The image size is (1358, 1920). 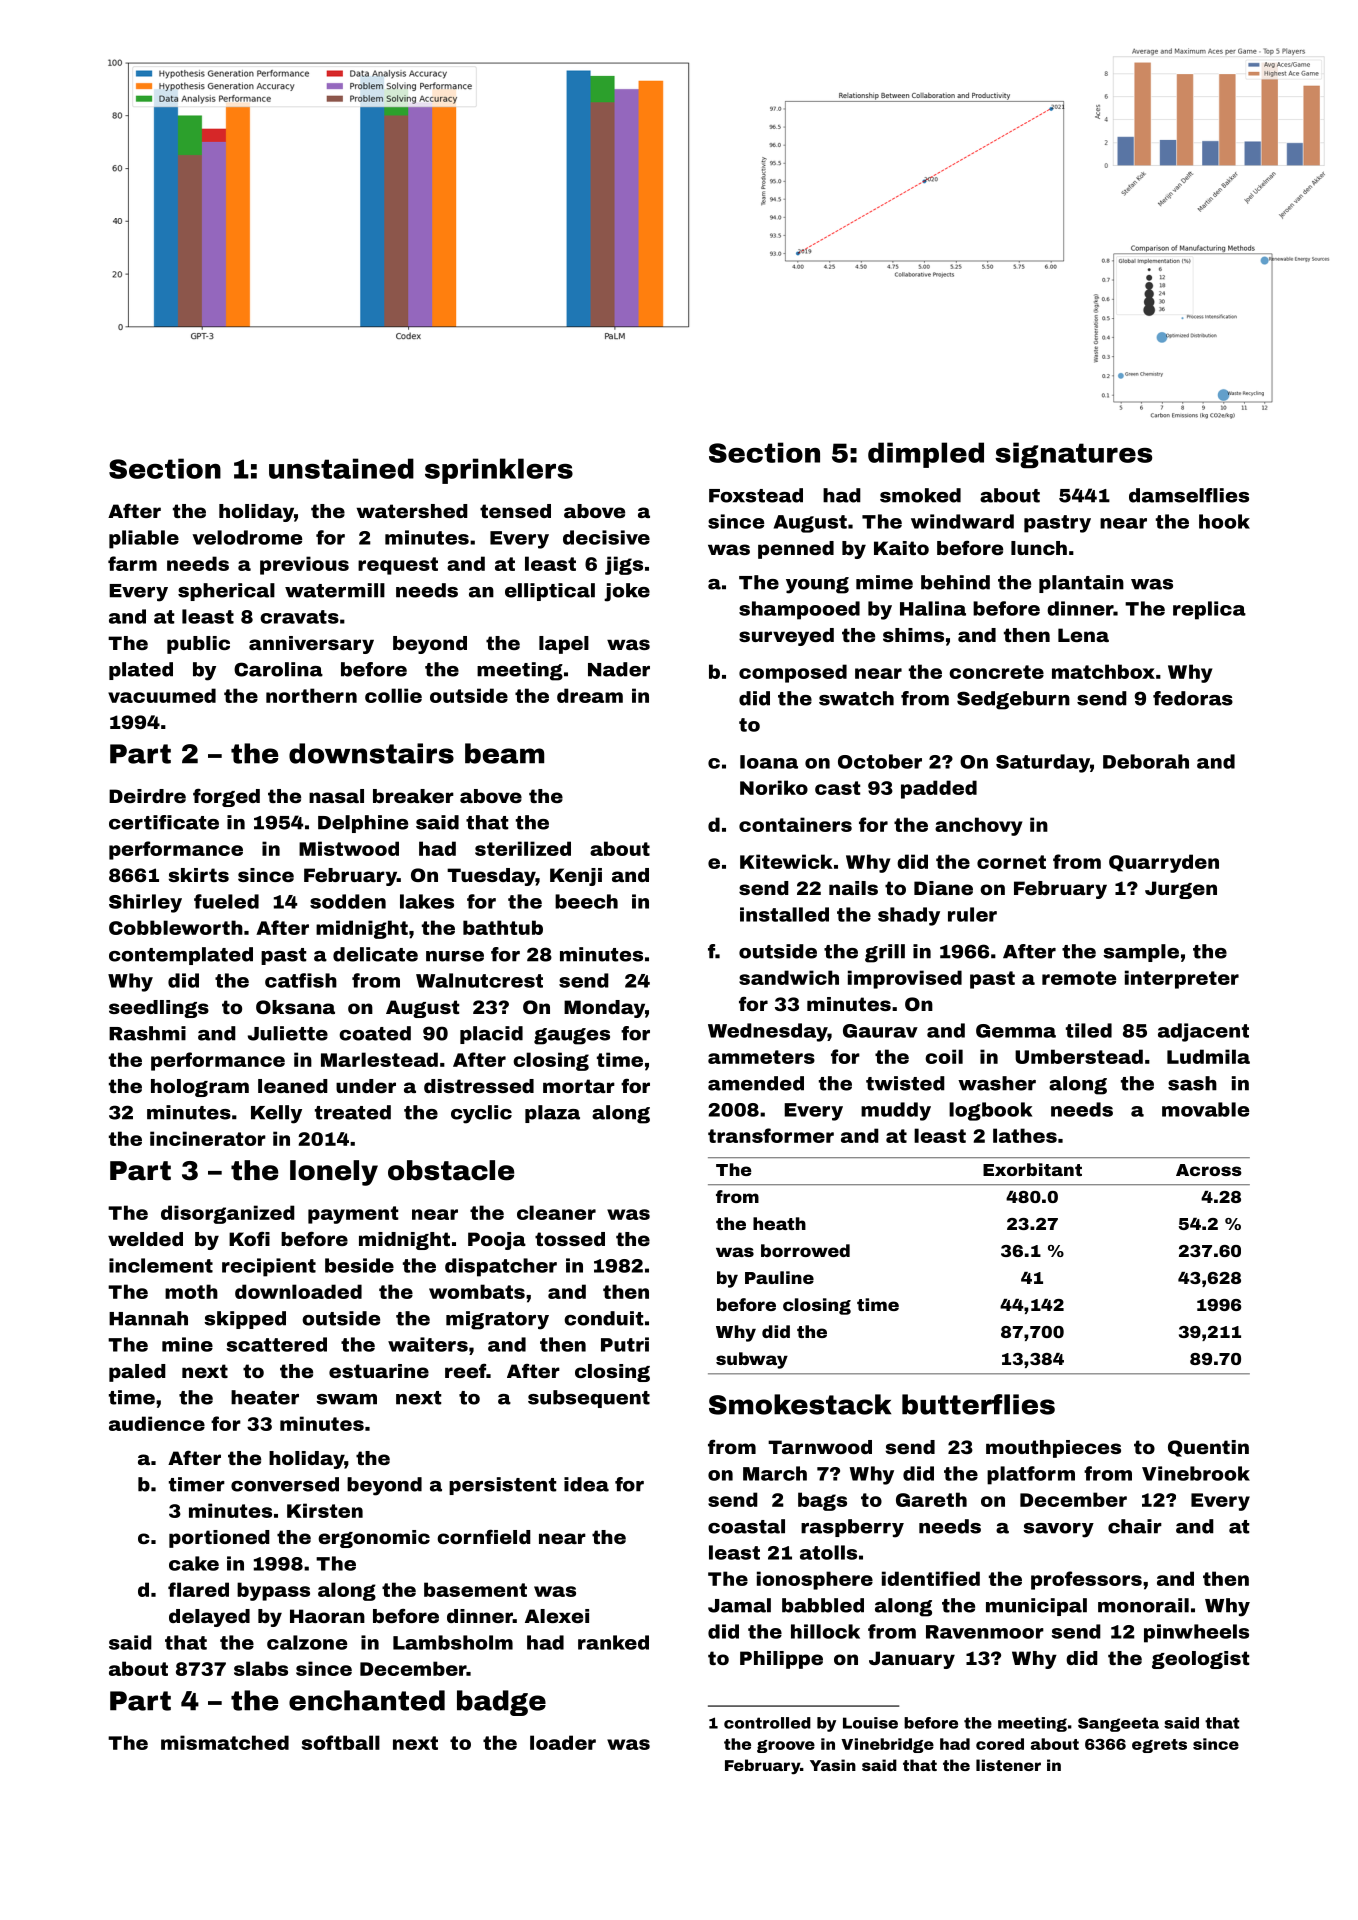 I want to click on listener, so click(x=1008, y=1765).
